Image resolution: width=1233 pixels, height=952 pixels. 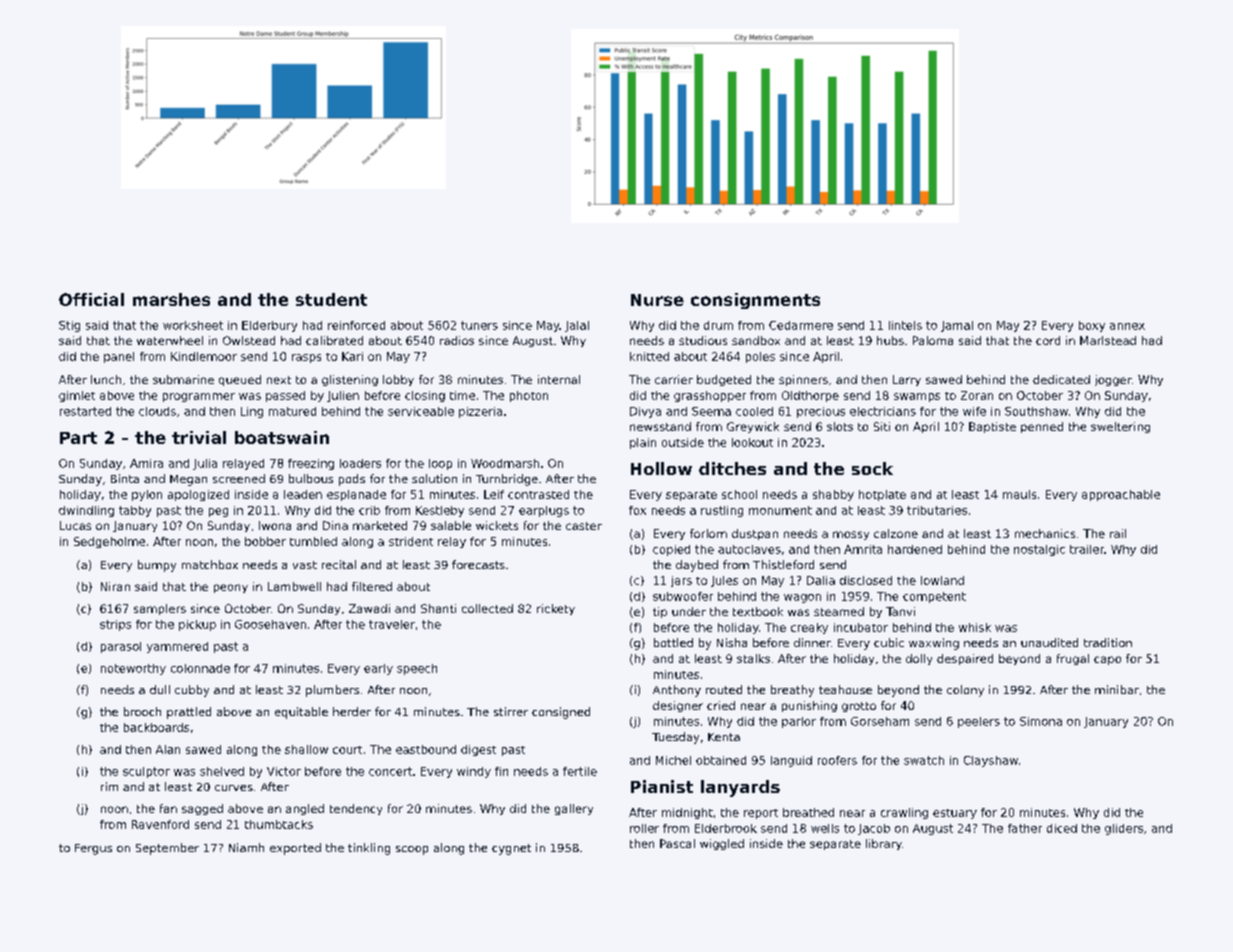 What do you see at coordinates (884, 844) in the screenshot?
I see `library` at bounding box center [884, 844].
